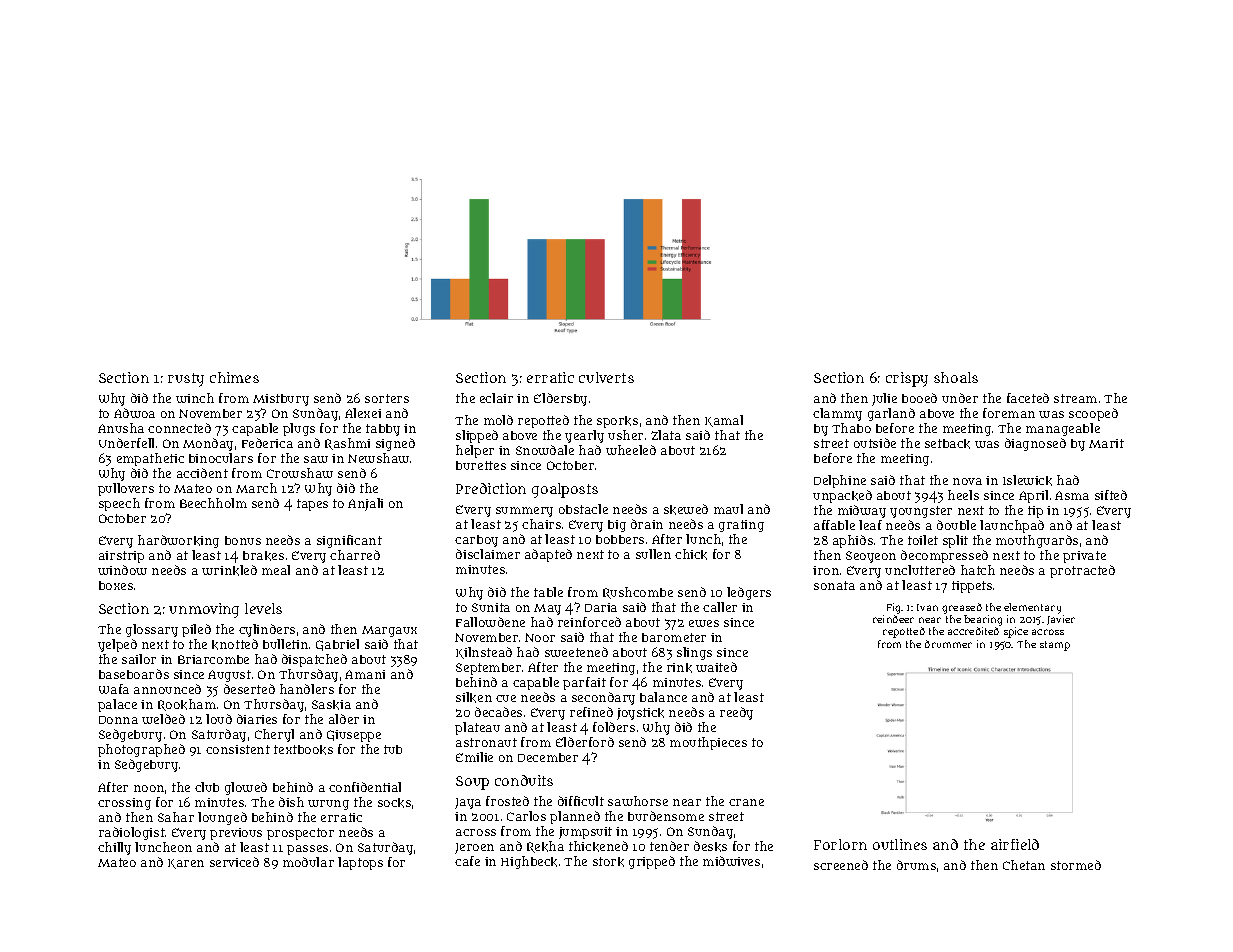  What do you see at coordinates (312, 505) in the document?
I see `tapes` at bounding box center [312, 505].
